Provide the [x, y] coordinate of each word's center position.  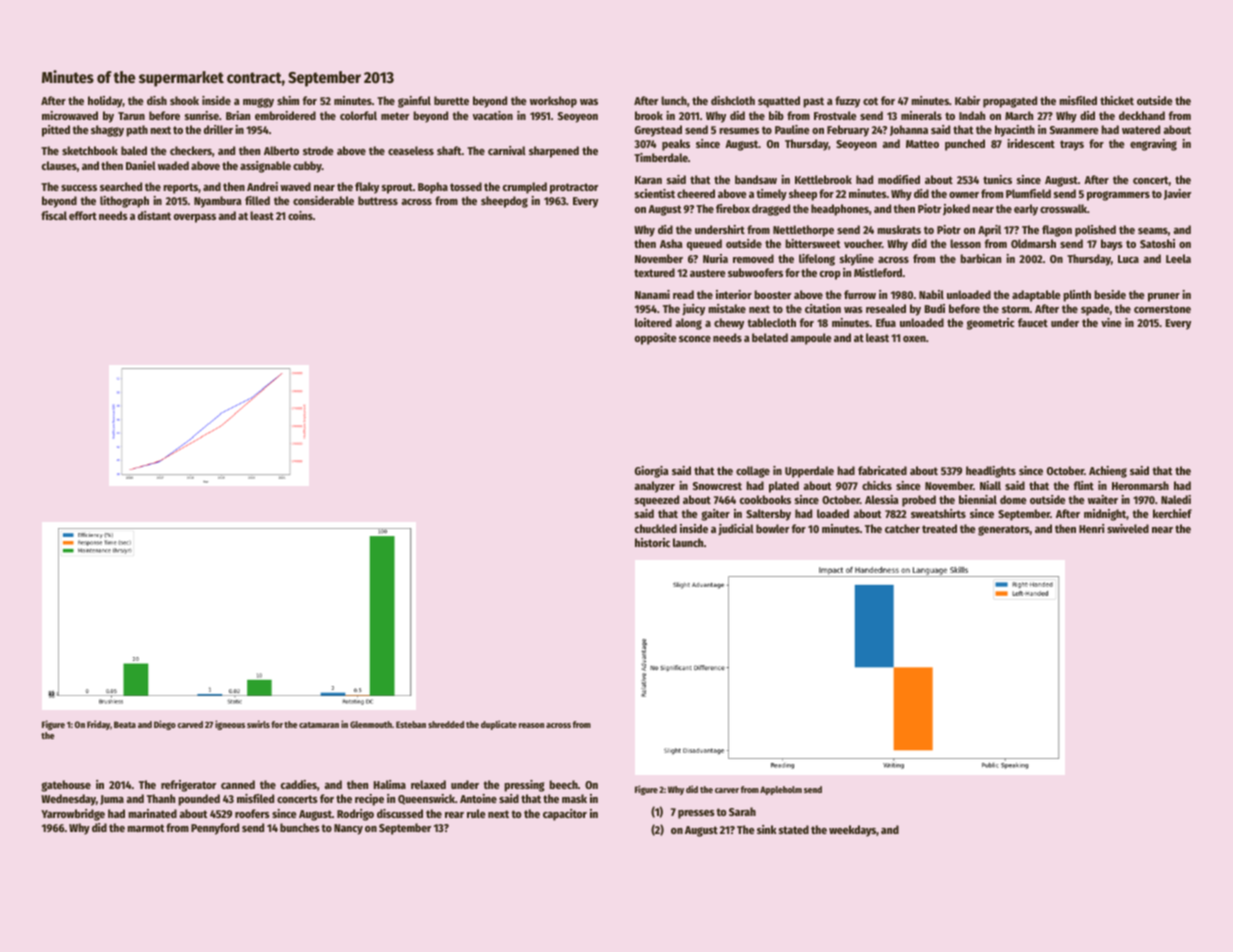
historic [652, 542]
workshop [553, 102]
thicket [1117, 100]
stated [794, 829]
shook [184, 100]
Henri [1091, 528]
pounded [199, 800]
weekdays [852, 831]
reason [531, 725]
